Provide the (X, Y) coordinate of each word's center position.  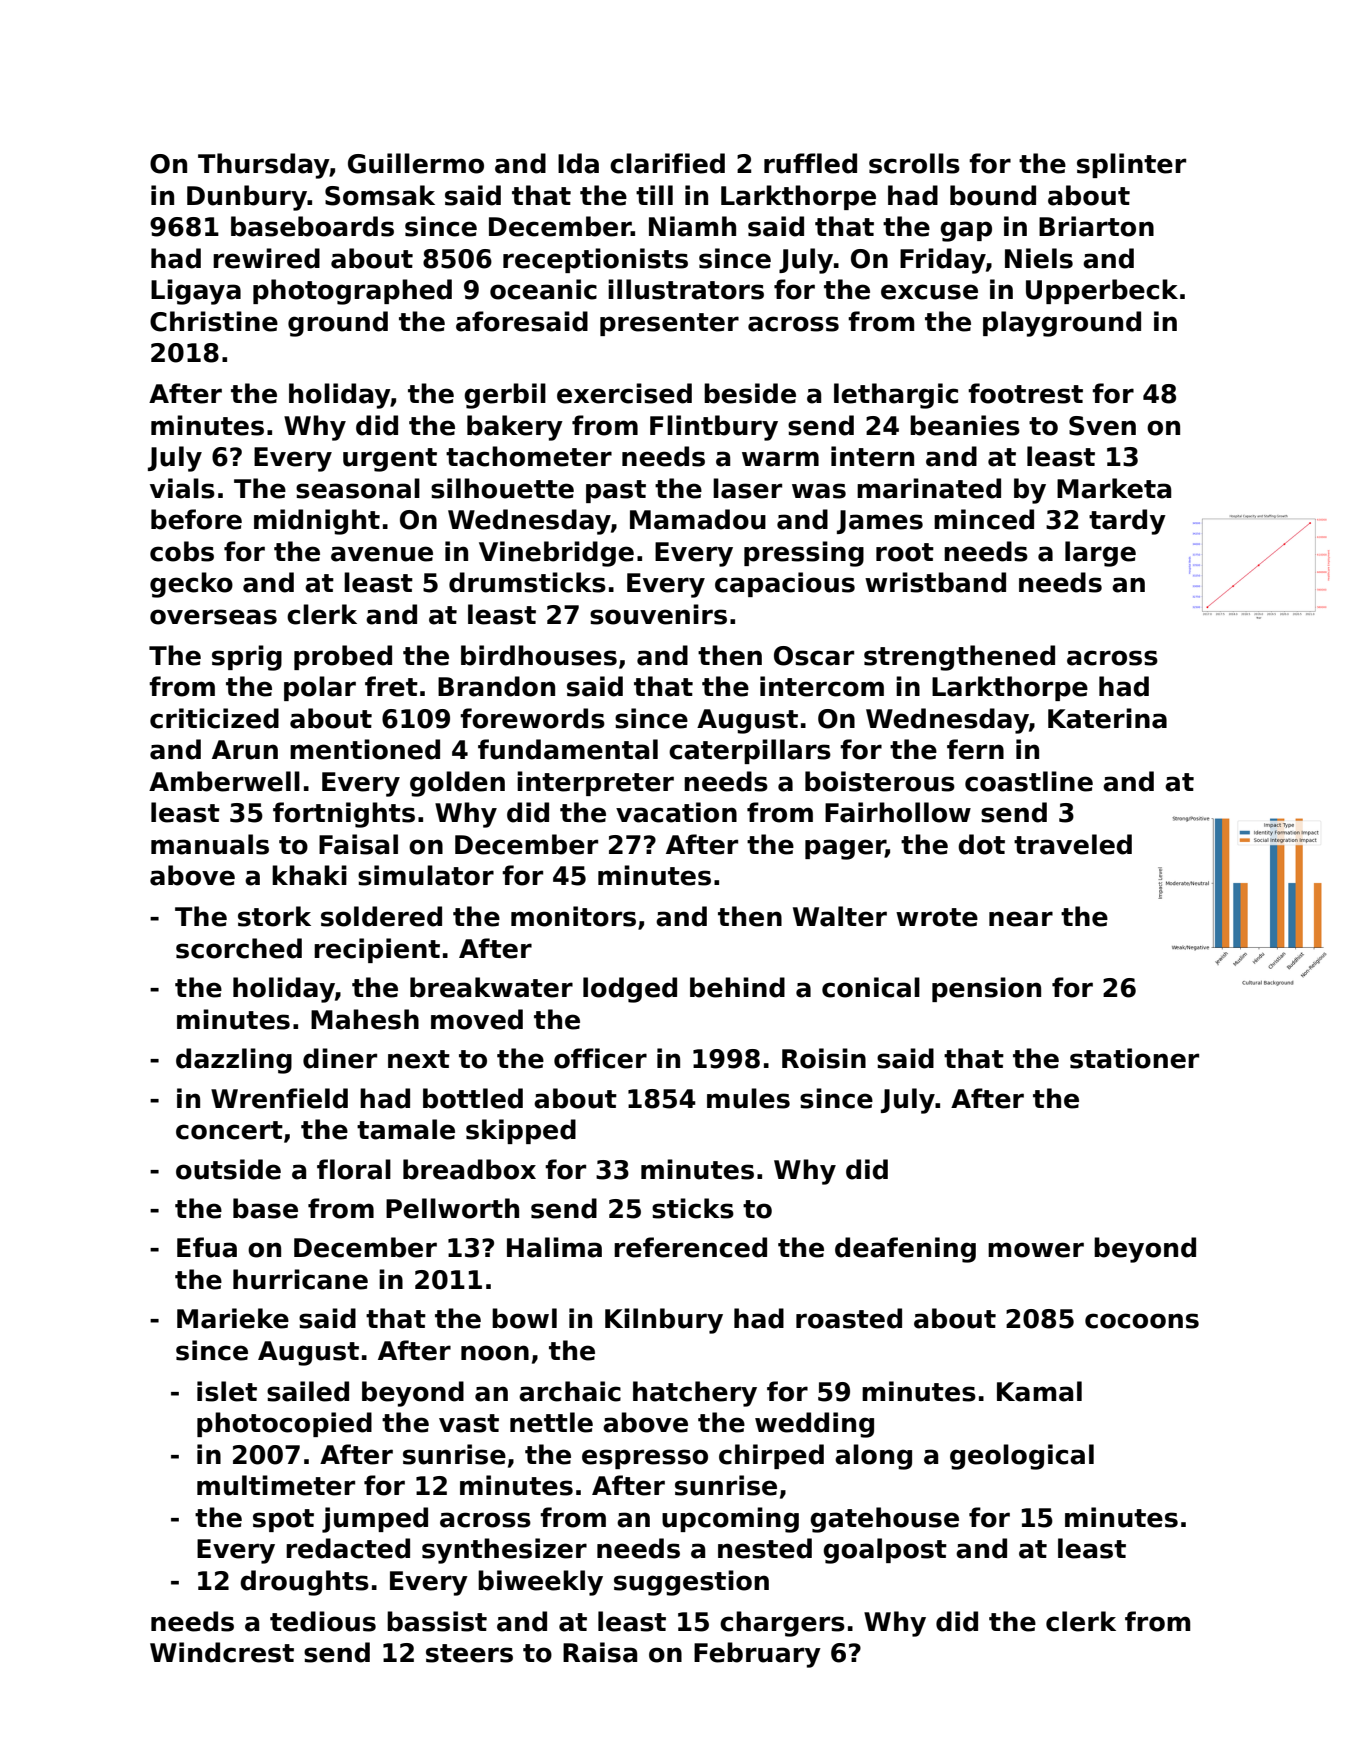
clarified (667, 163)
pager (845, 849)
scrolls (914, 163)
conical (871, 987)
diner (340, 1058)
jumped (375, 1520)
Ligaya (196, 292)
